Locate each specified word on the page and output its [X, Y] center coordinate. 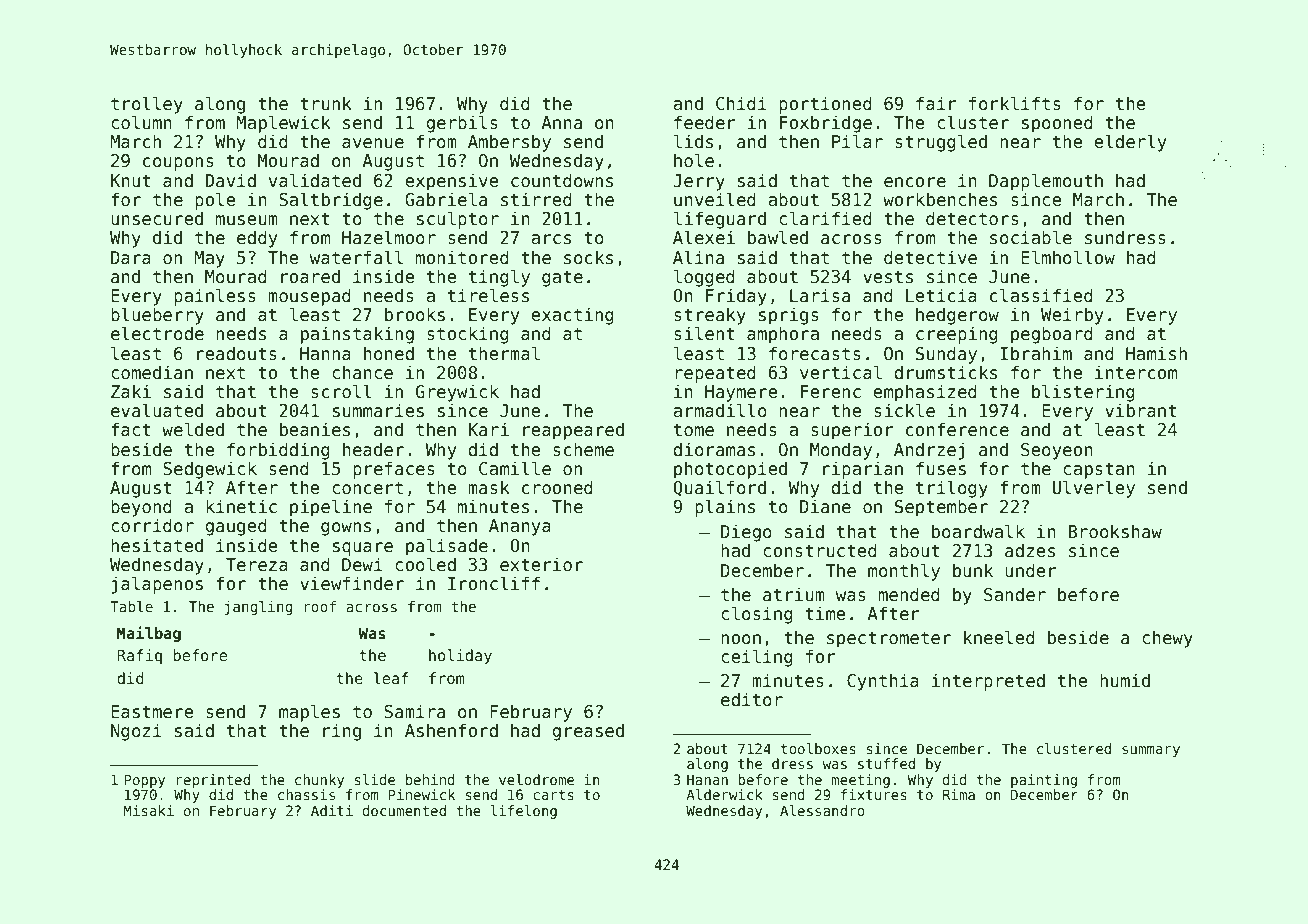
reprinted [213, 781]
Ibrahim [1036, 353]
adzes [1030, 550]
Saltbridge [331, 201]
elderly [1130, 143]
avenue [373, 143]
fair [936, 103]
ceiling [757, 658]
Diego [746, 533]
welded [193, 429]
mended [909, 594]
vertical [841, 372]
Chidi [741, 103]
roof [320, 606]
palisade [447, 547]
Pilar [857, 141]
